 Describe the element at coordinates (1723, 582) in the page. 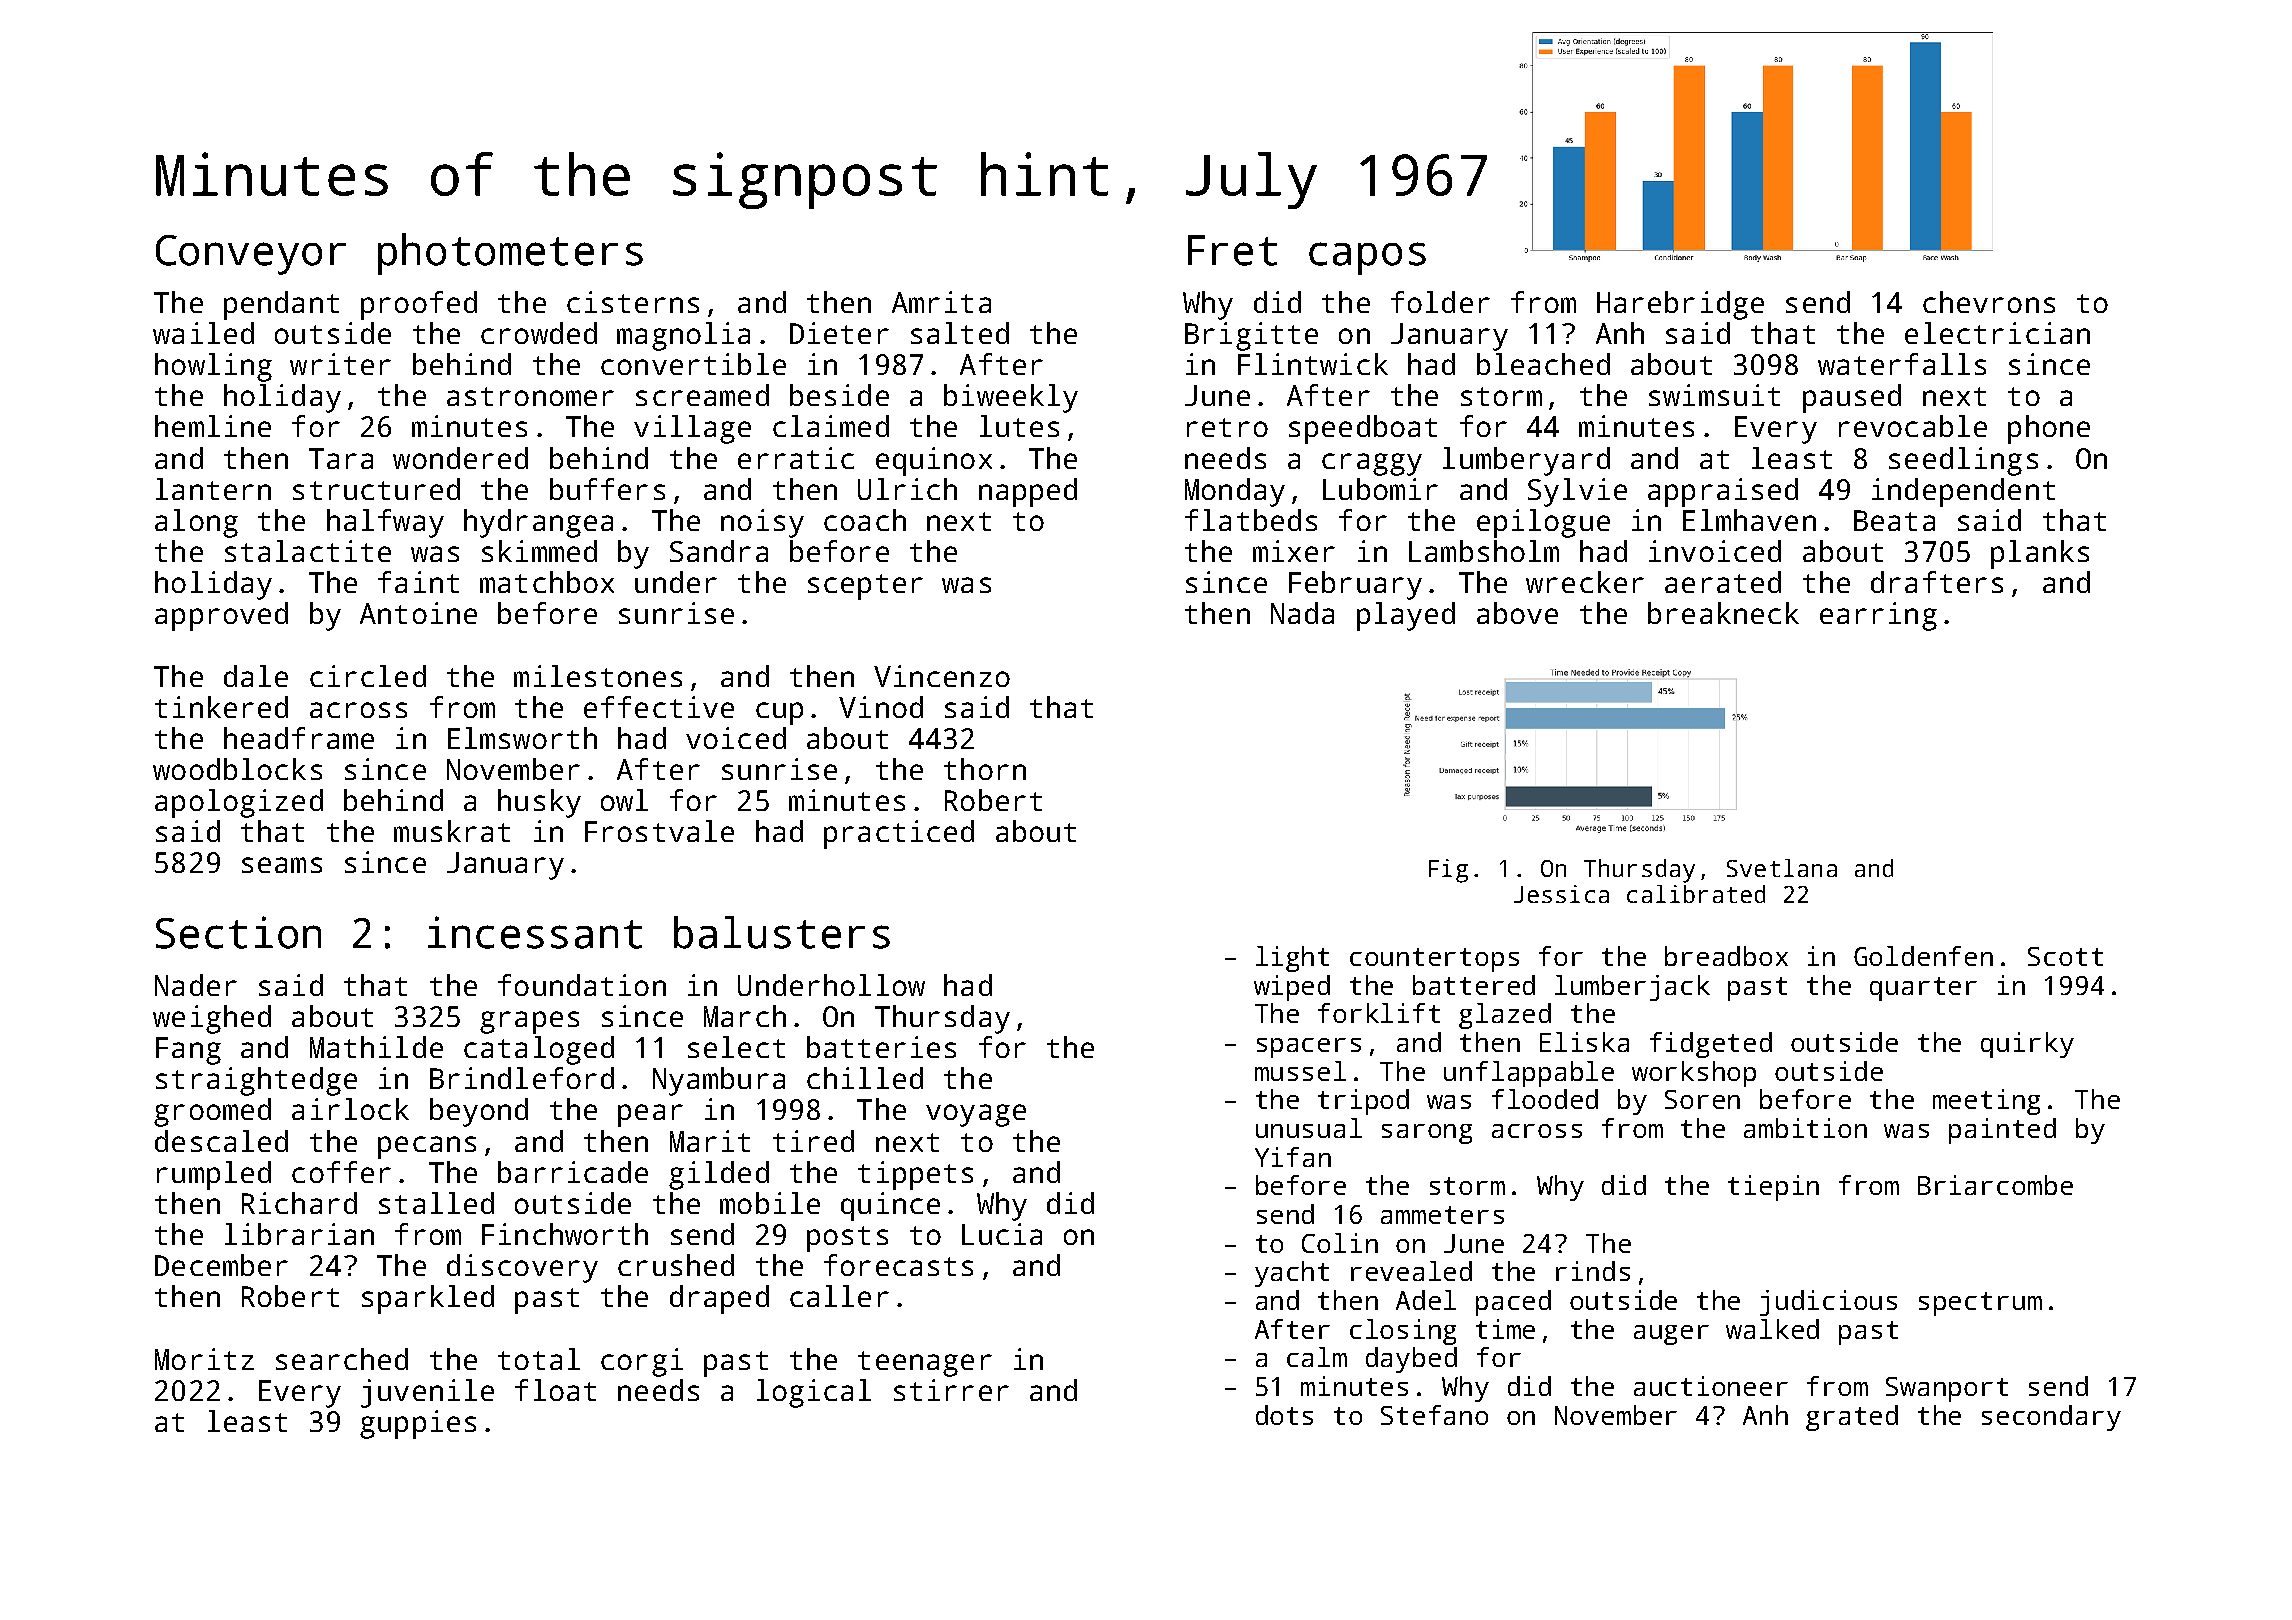

I see `aerated` at that location.
